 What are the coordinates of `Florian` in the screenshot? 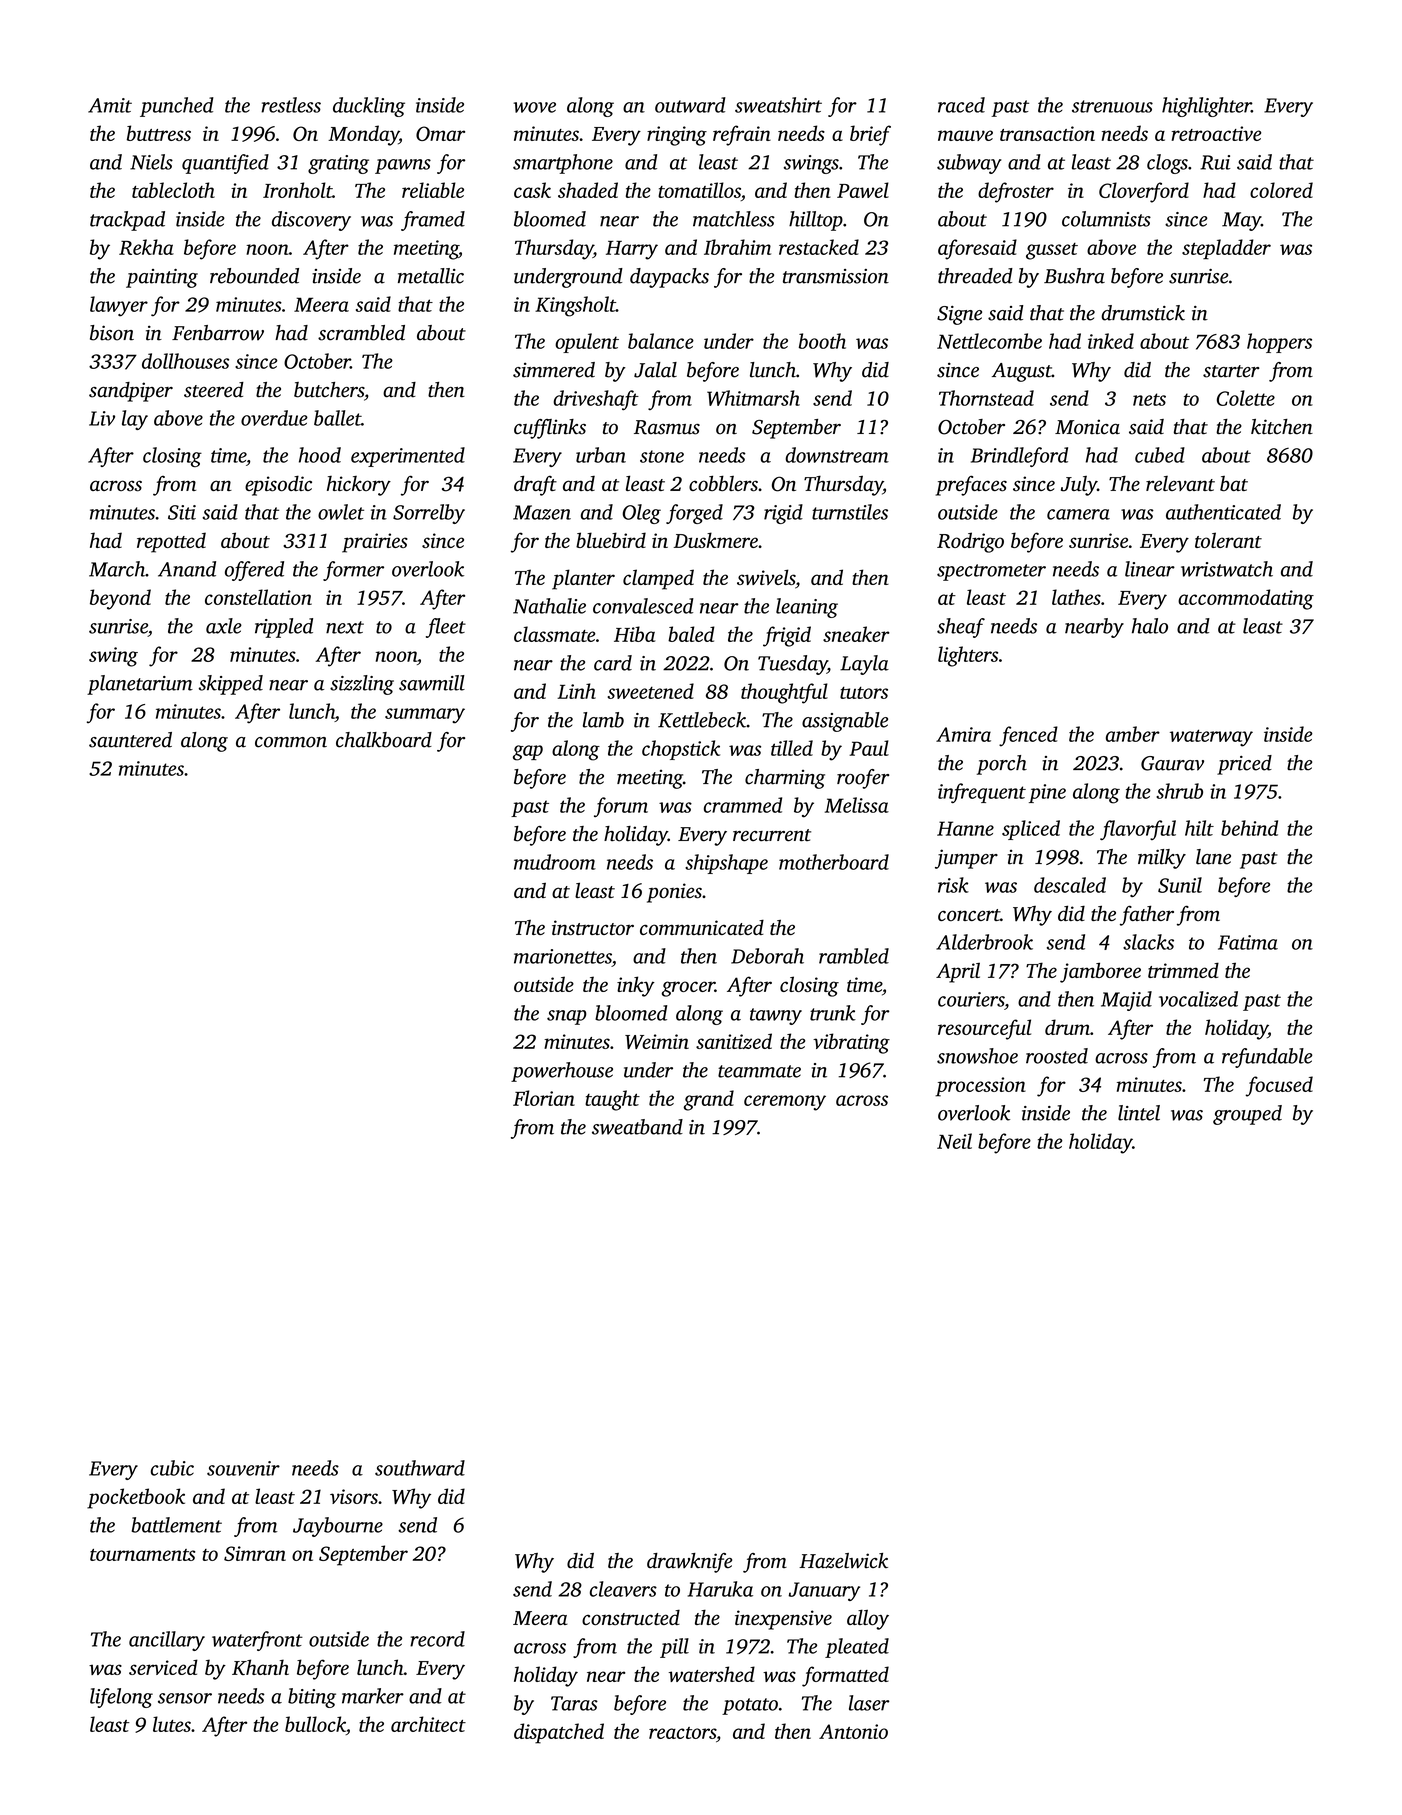 It's located at (544, 1098).
